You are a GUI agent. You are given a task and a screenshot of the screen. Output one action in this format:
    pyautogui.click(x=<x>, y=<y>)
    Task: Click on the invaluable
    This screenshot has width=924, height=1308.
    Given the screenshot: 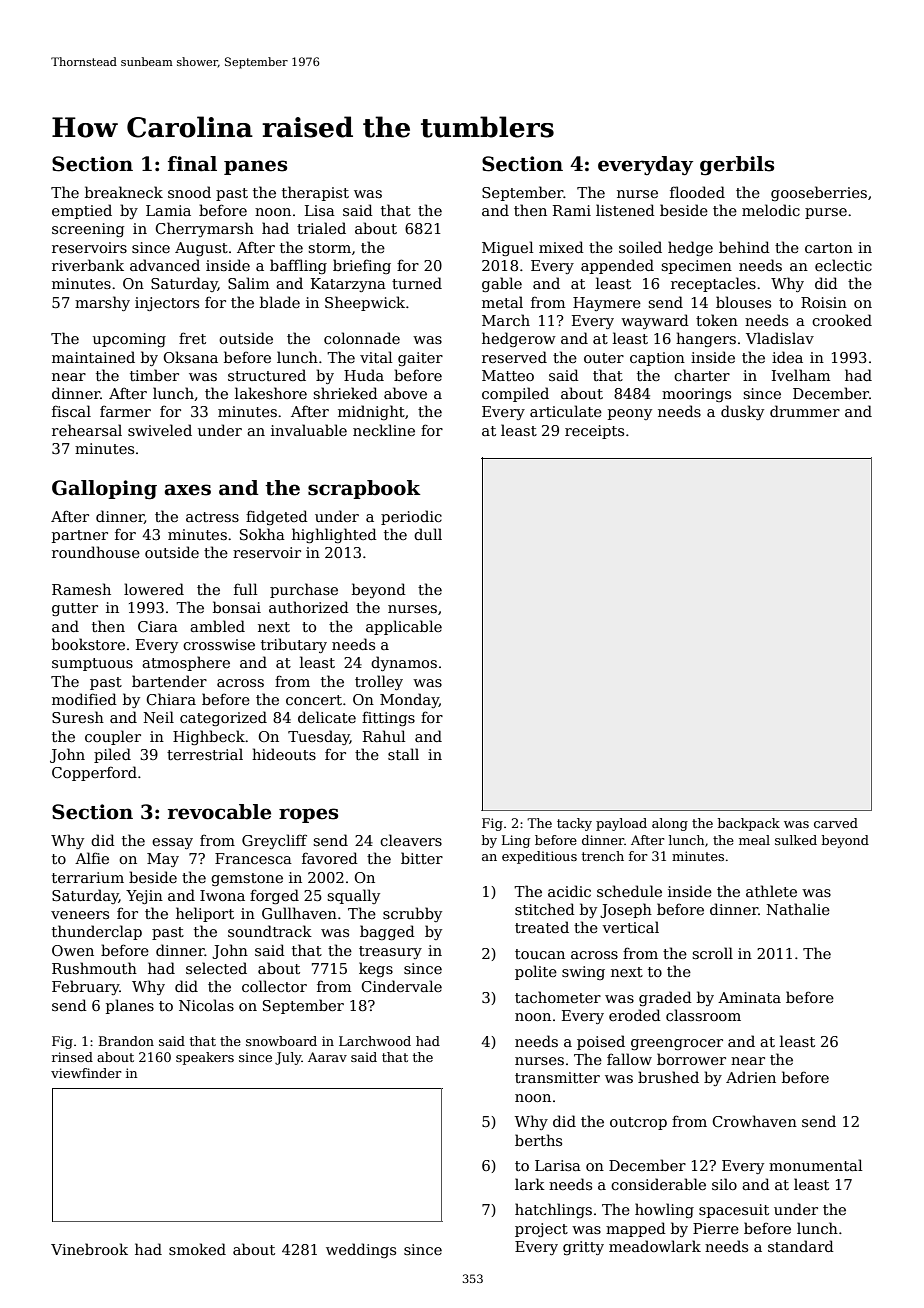 What is the action you would take?
    pyautogui.click(x=309, y=430)
